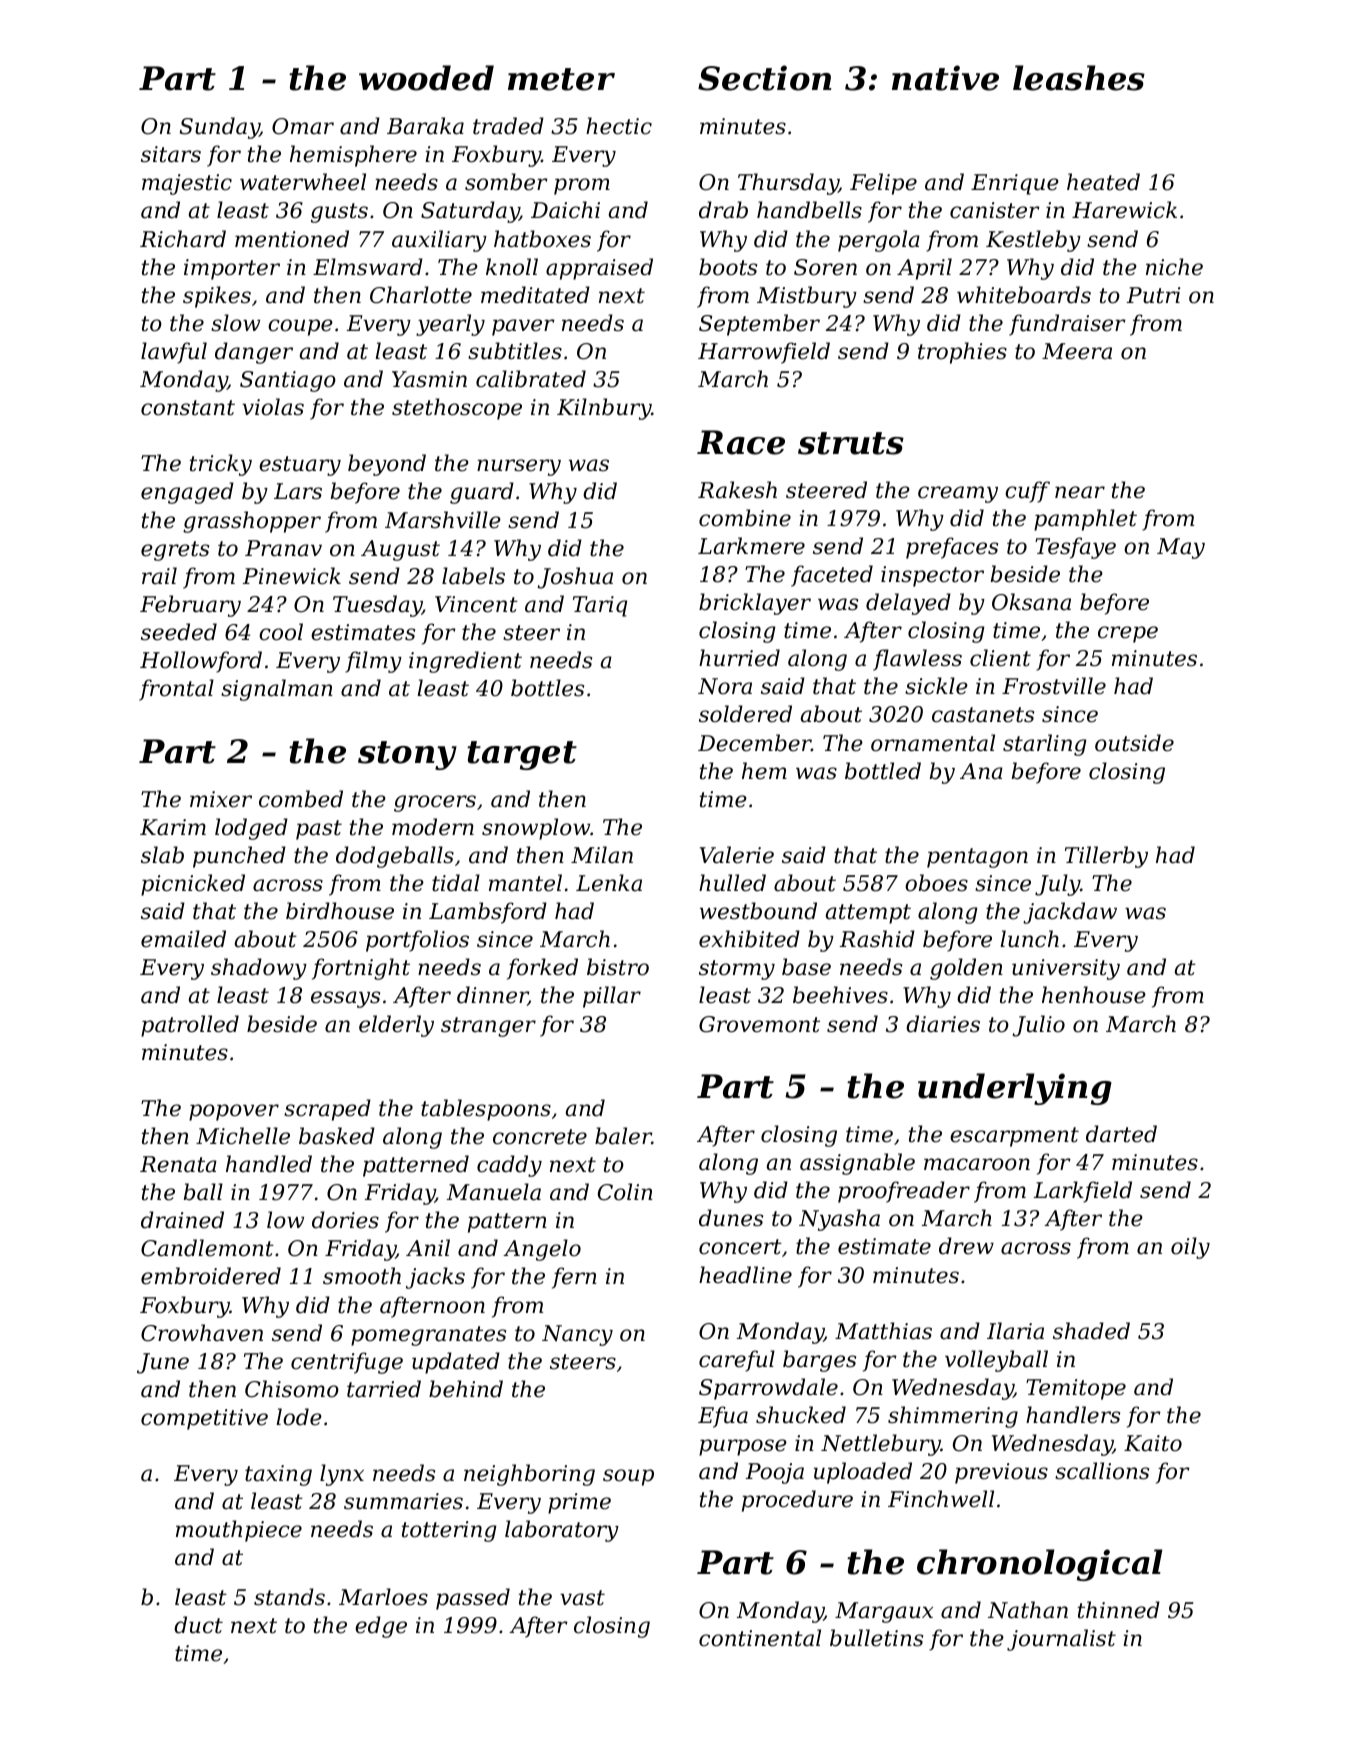 This screenshot has width=1357, height=1756. Describe the element at coordinates (536, 829) in the screenshot. I see `snowplow` at that location.
